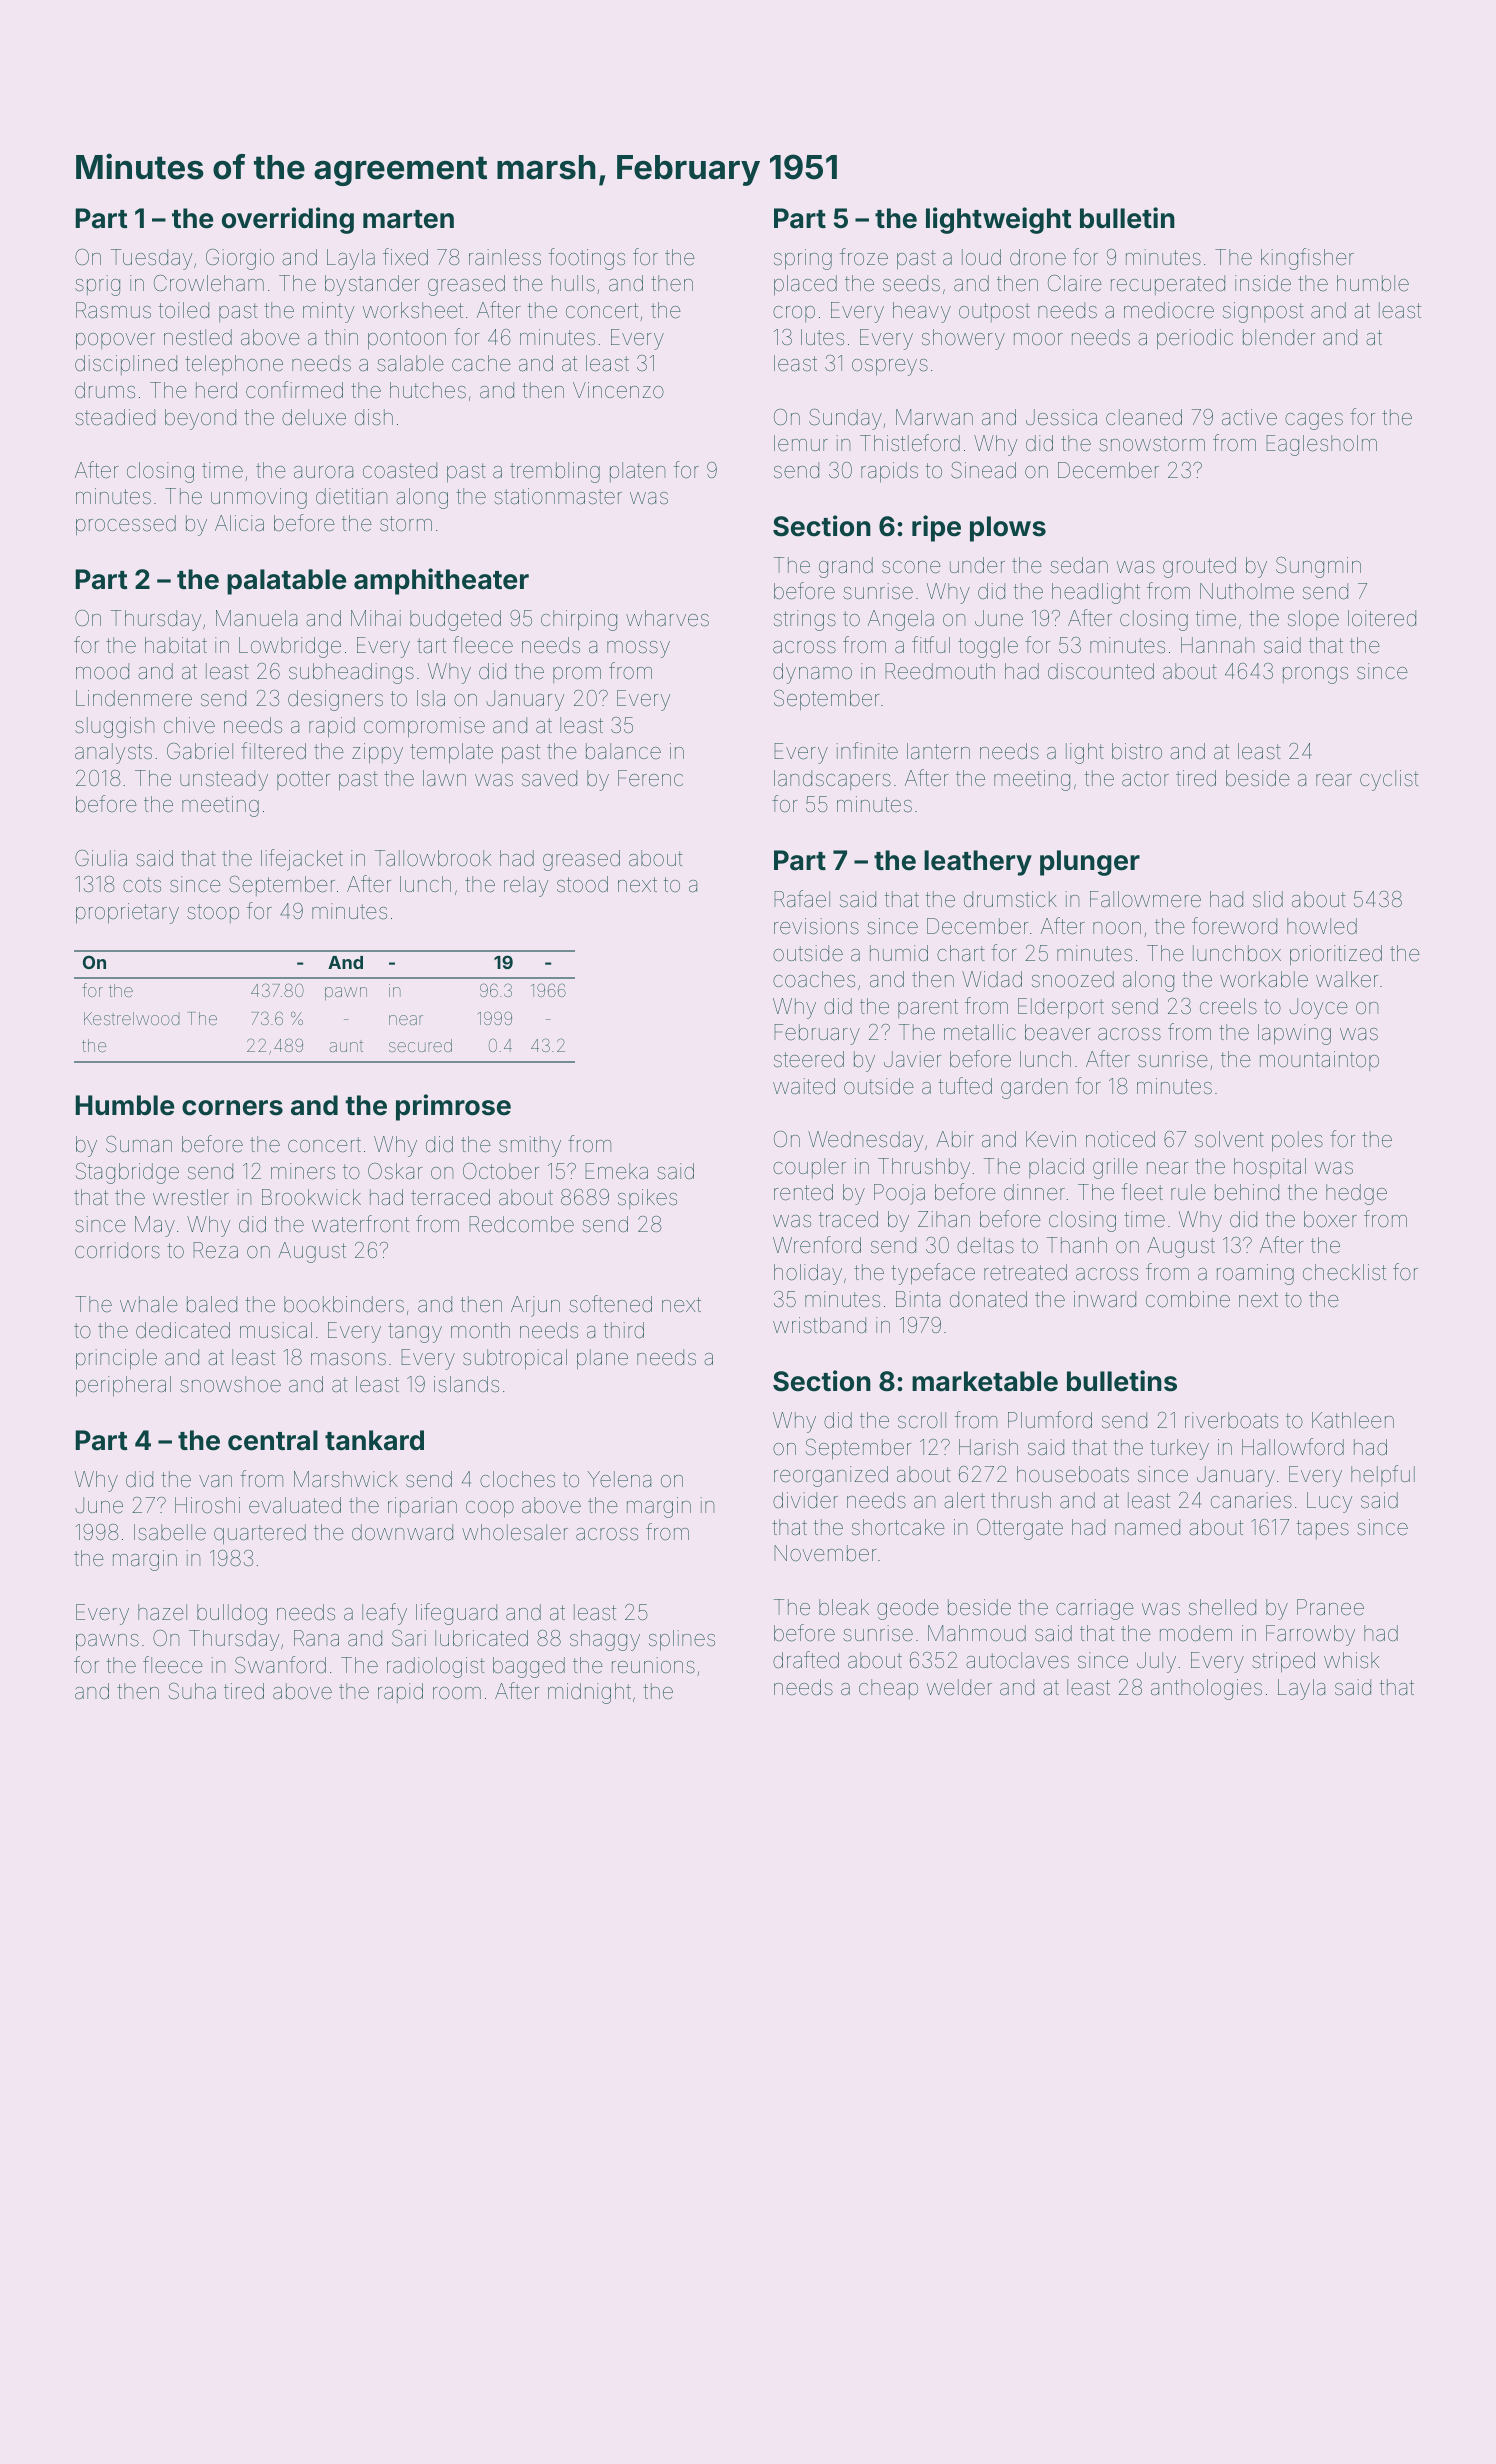 This page has height=2464, width=1496. Describe the element at coordinates (1034, 1192) in the page. I see `dinner` at that location.
